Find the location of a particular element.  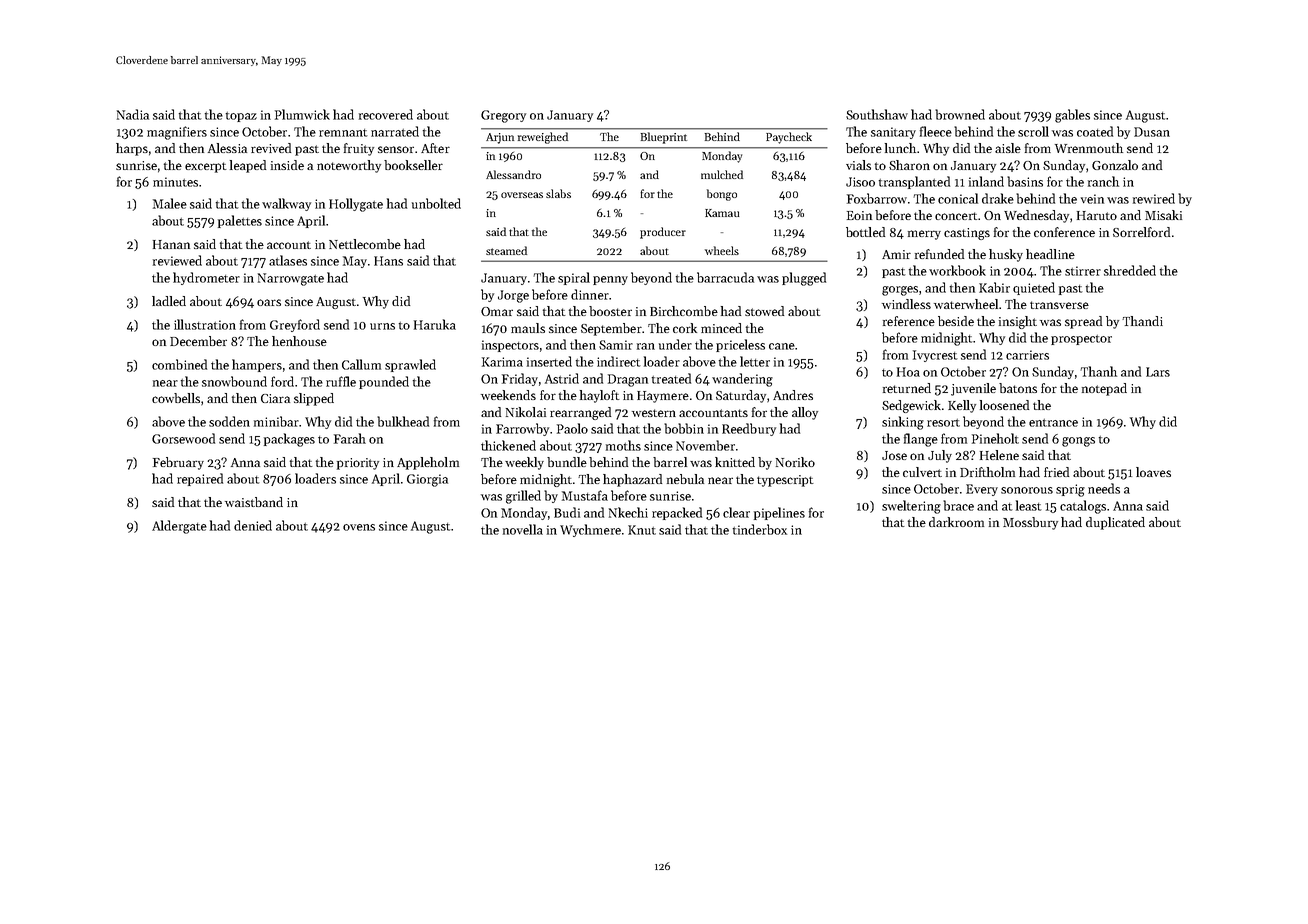

henhouse is located at coordinates (299, 341).
